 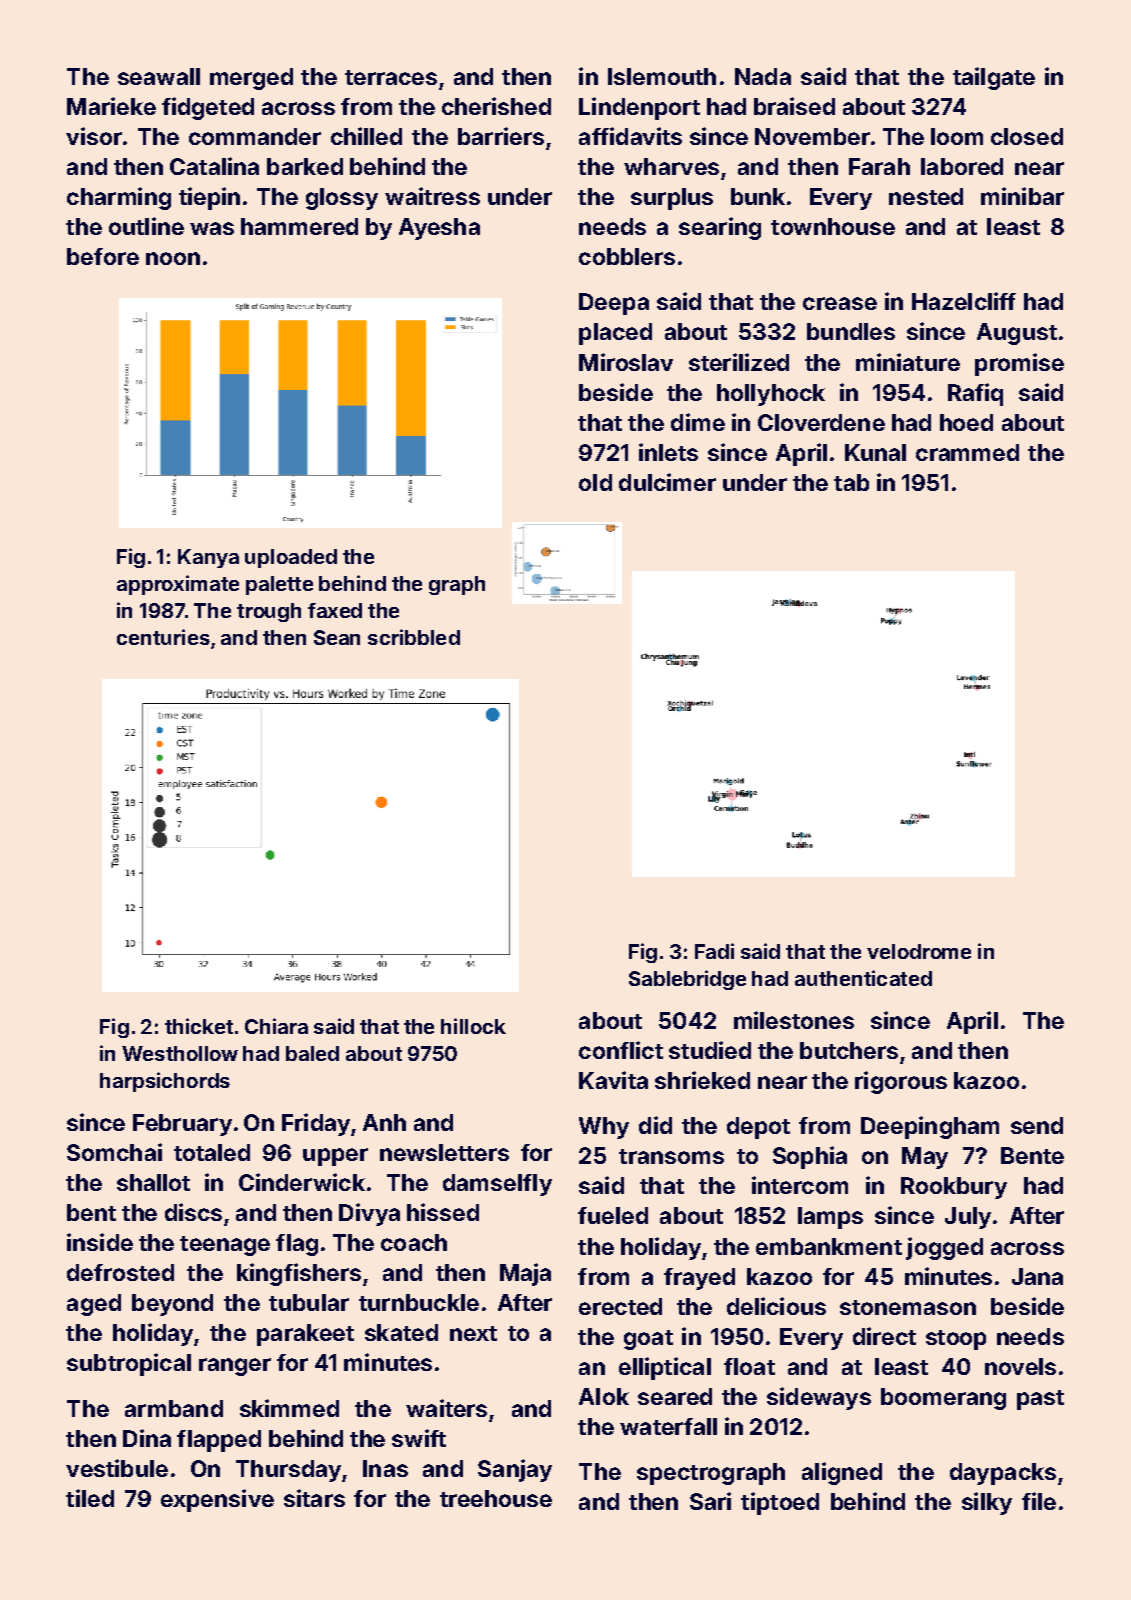 I want to click on velodrome, so click(x=919, y=951).
